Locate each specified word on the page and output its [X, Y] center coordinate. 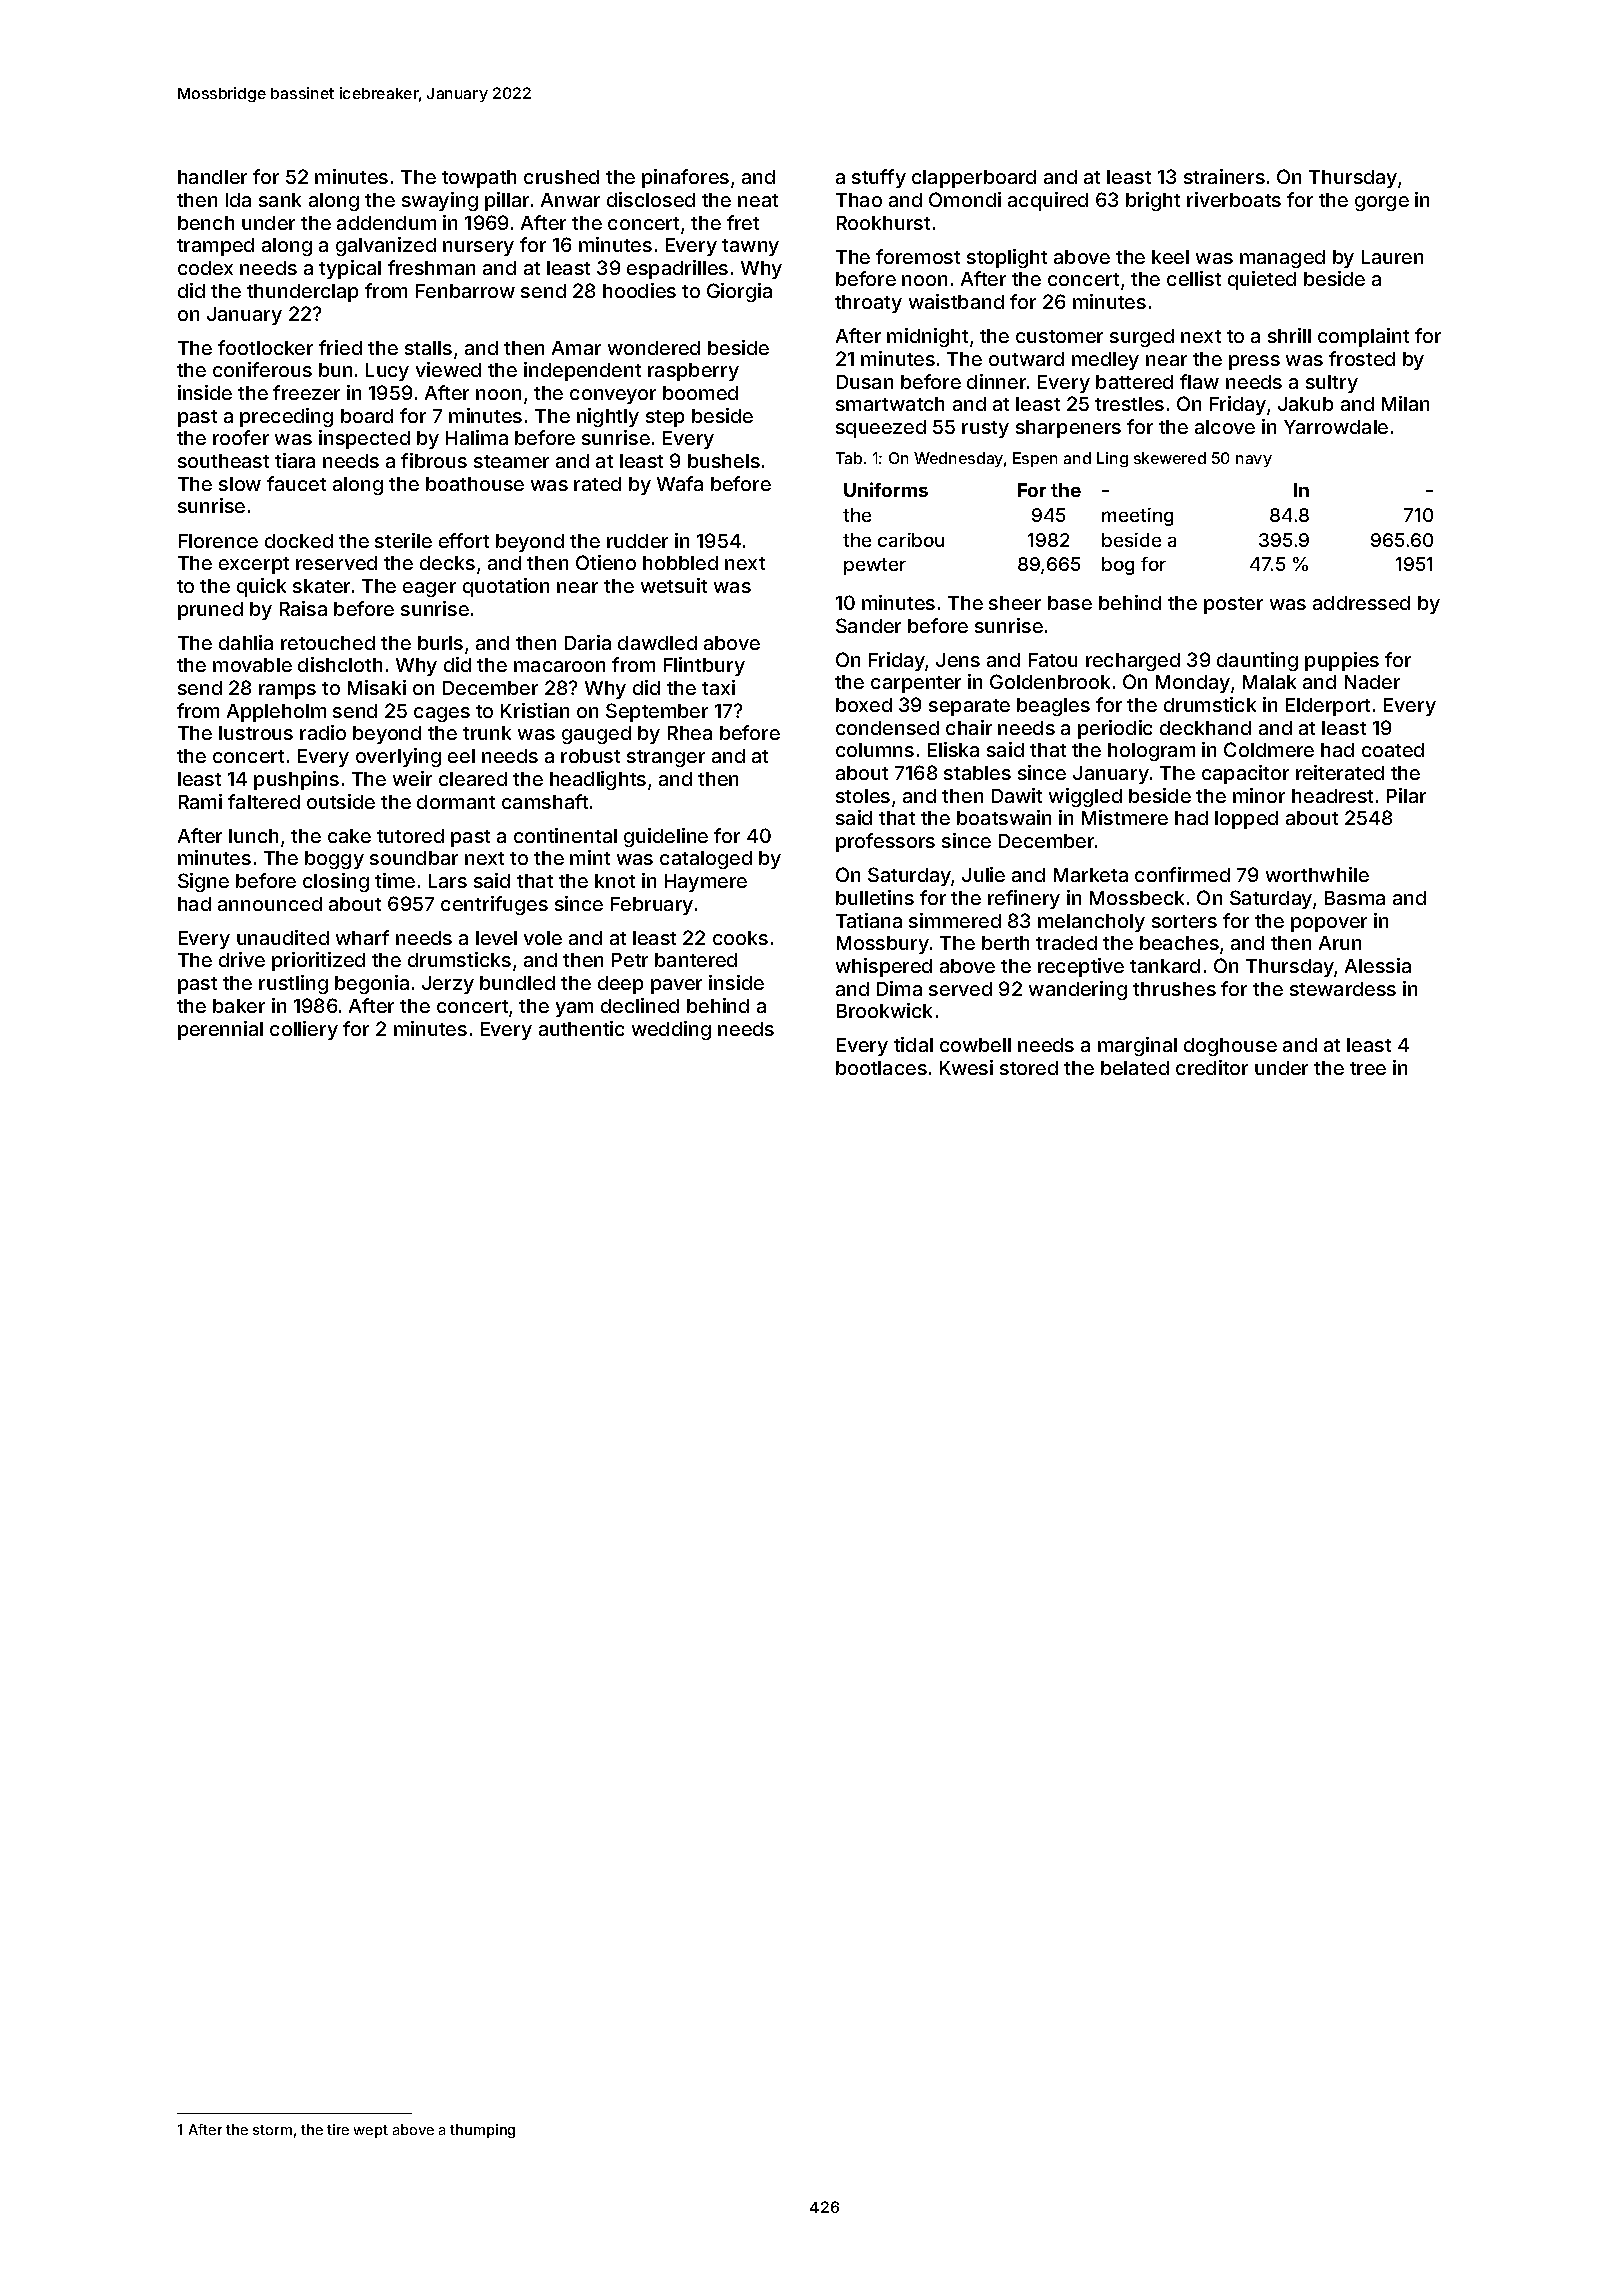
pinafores [685, 178]
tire [338, 2129]
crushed [561, 177]
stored [1029, 1068]
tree [1368, 1068]
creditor [1212, 1067]
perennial [220, 1030]
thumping [482, 2131]
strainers [1224, 176]
